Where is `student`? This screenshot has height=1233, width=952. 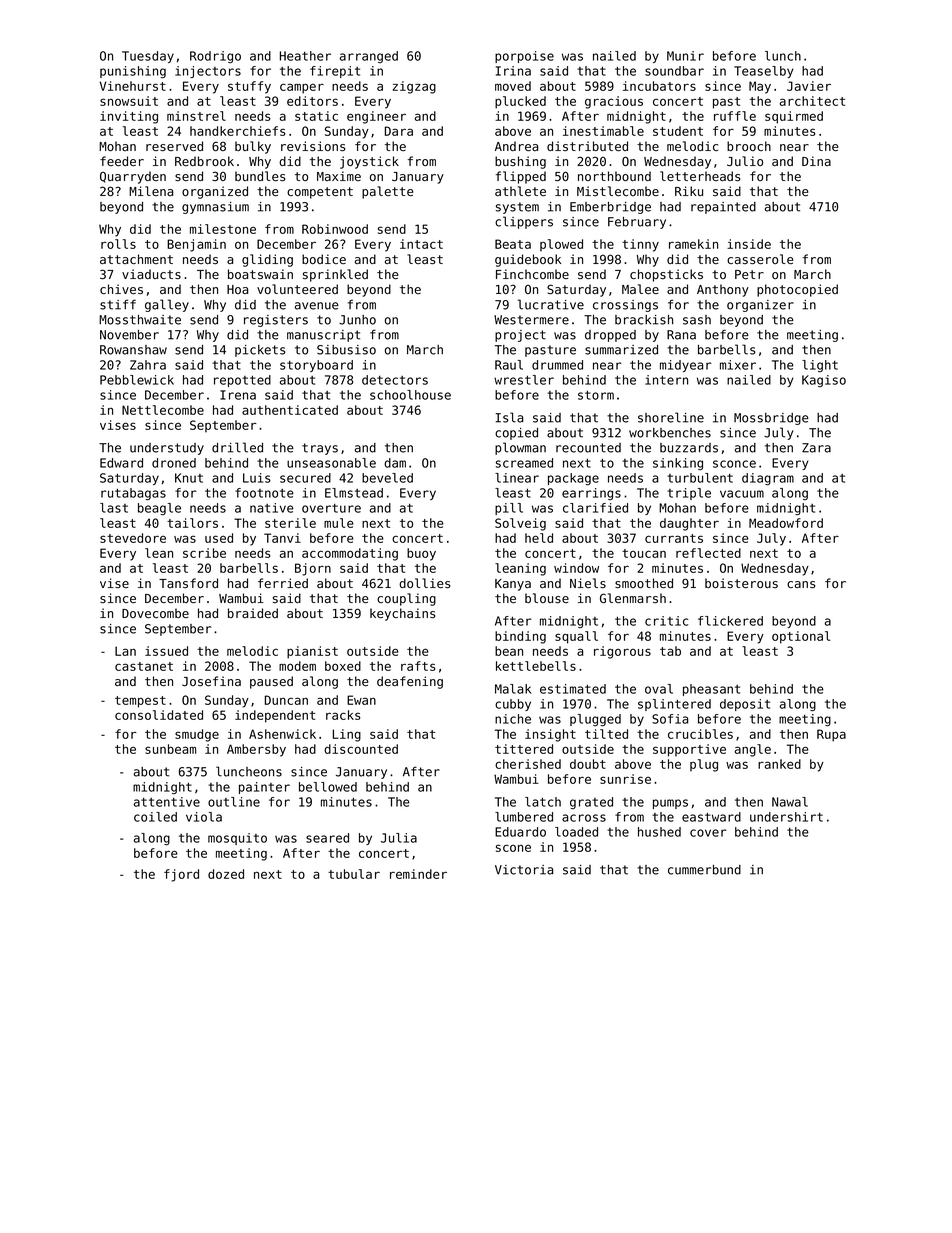
student is located at coordinates (678, 131).
